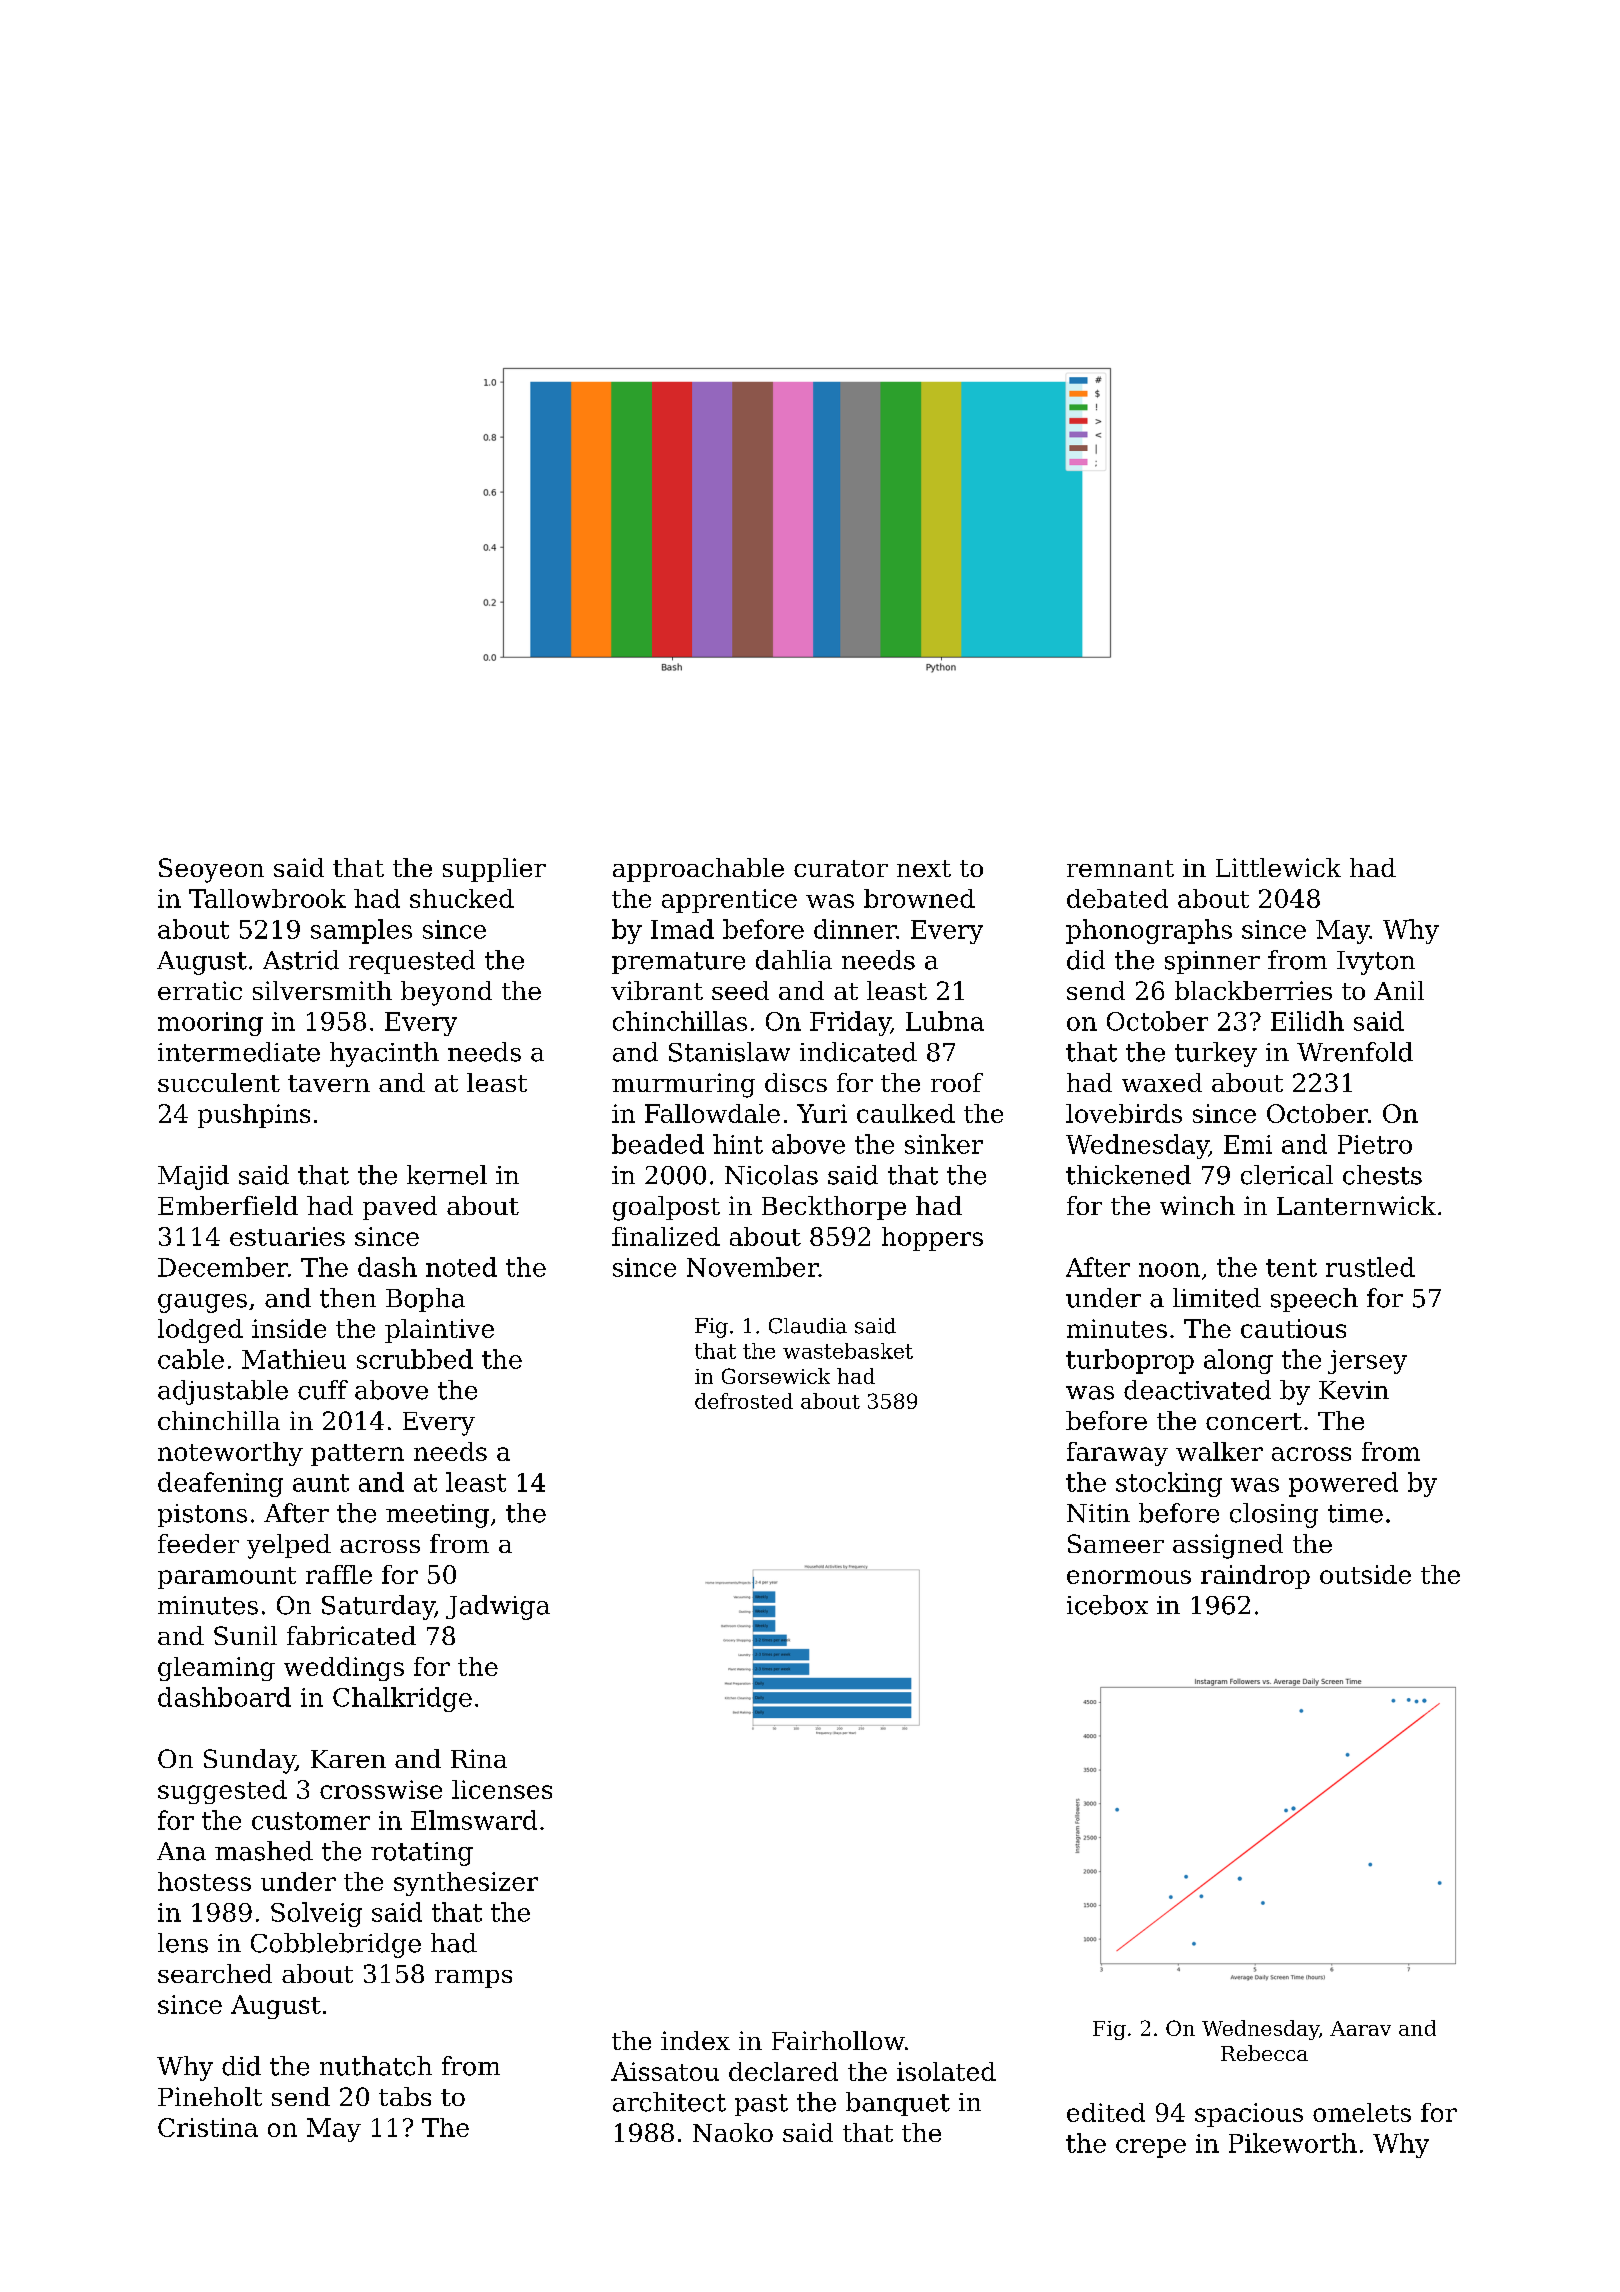 The width and height of the page is (1620, 2292). What do you see at coordinates (1253, 990) in the page?
I see `blackberries` at bounding box center [1253, 990].
